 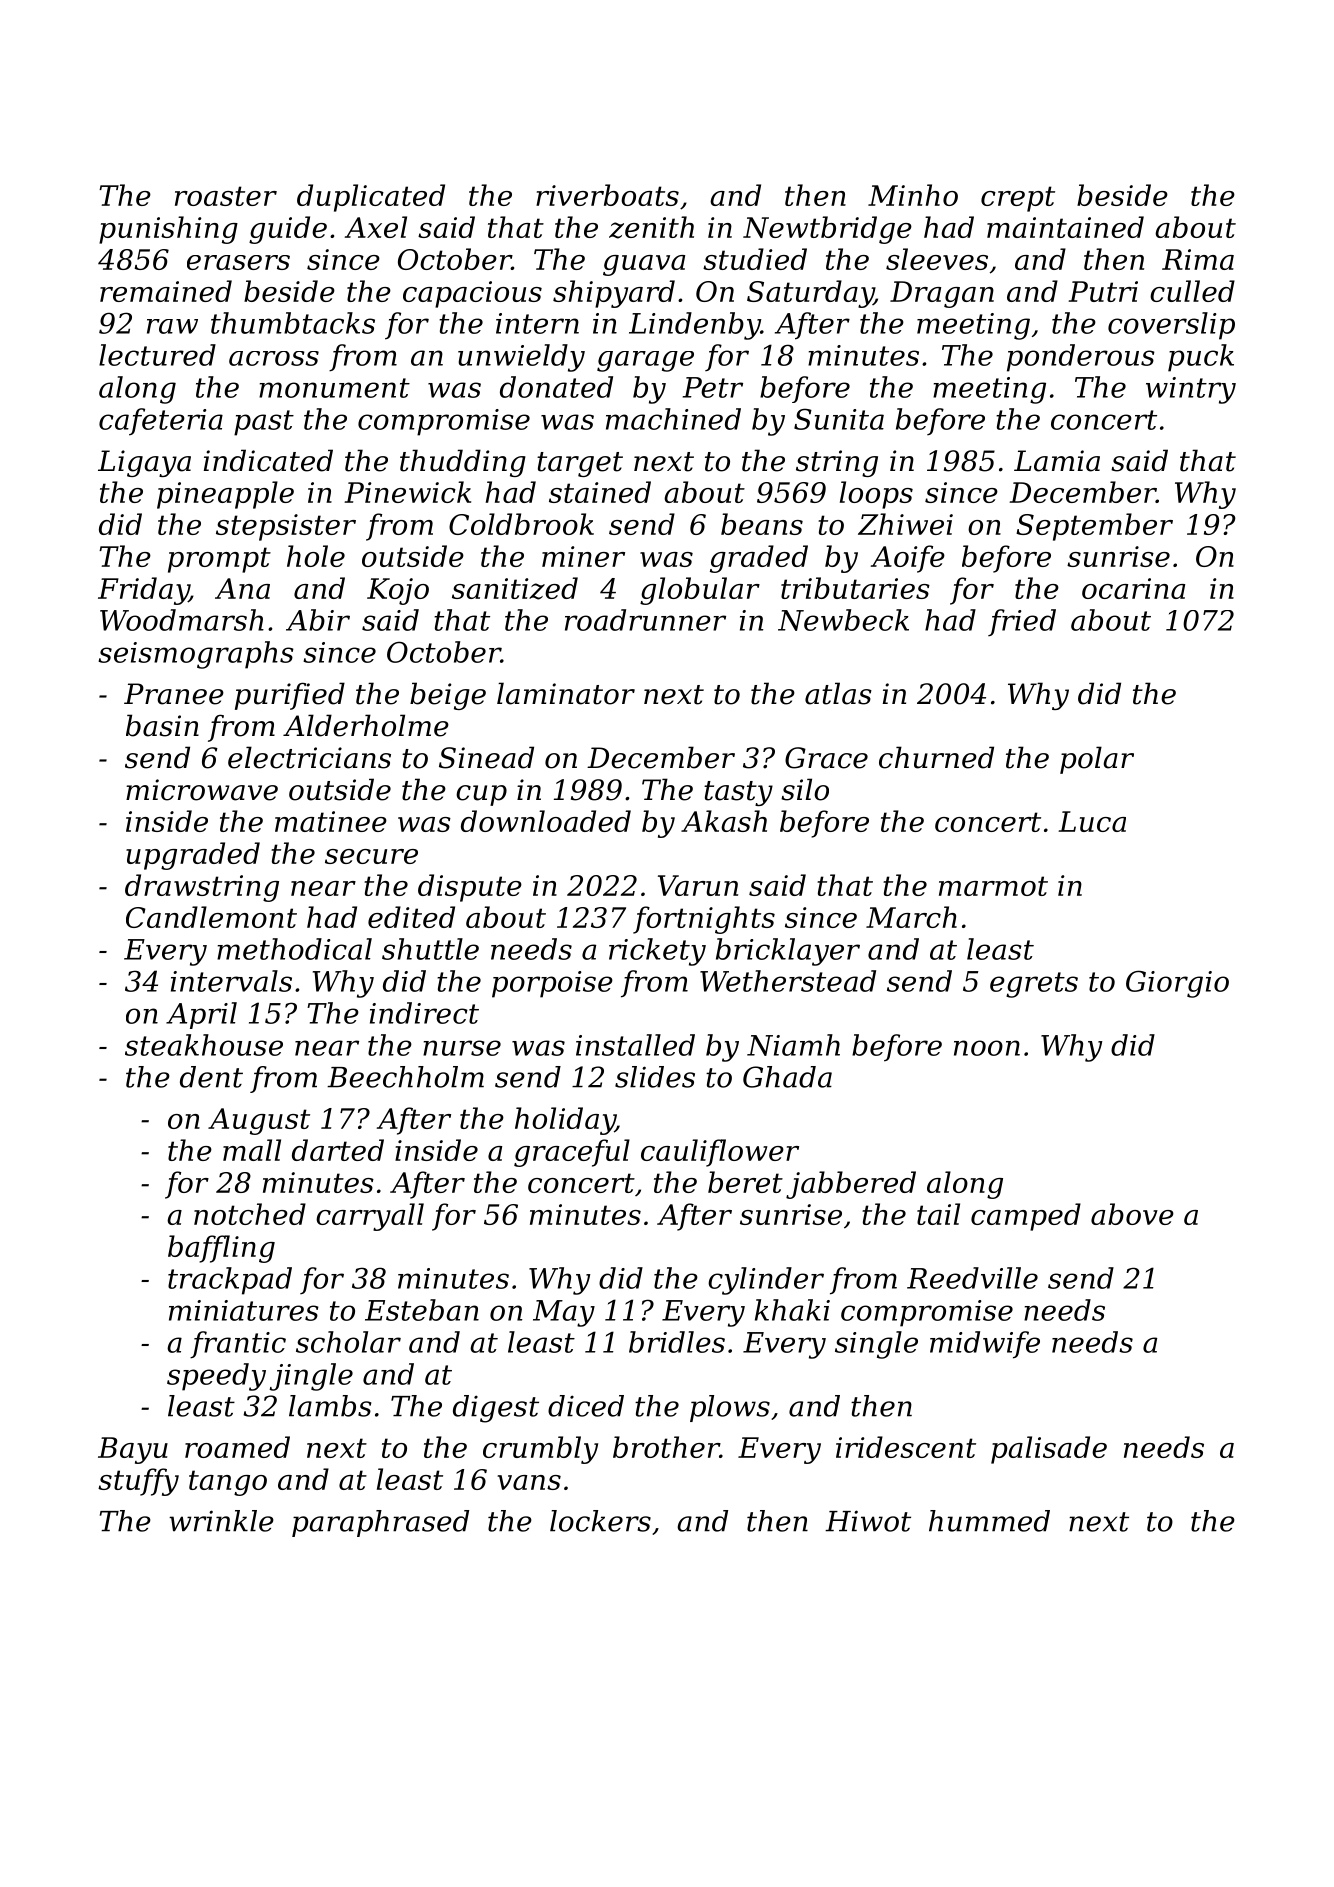 I want to click on silo, so click(x=805, y=789).
